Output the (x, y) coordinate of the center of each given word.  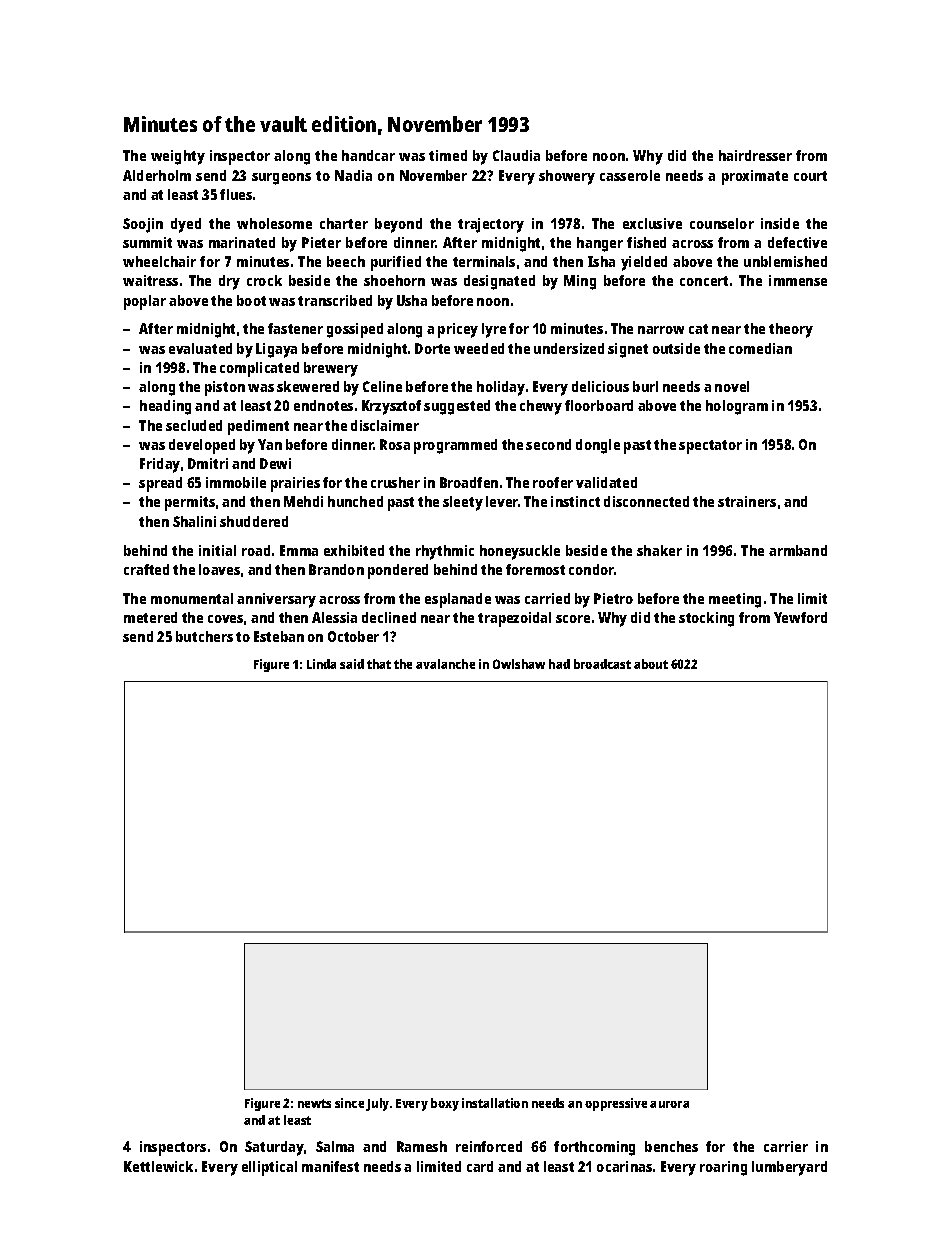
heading (165, 407)
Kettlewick (158, 1166)
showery (567, 177)
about (651, 664)
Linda (321, 664)
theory (791, 330)
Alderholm (157, 175)
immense (798, 280)
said (352, 664)
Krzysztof (391, 407)
